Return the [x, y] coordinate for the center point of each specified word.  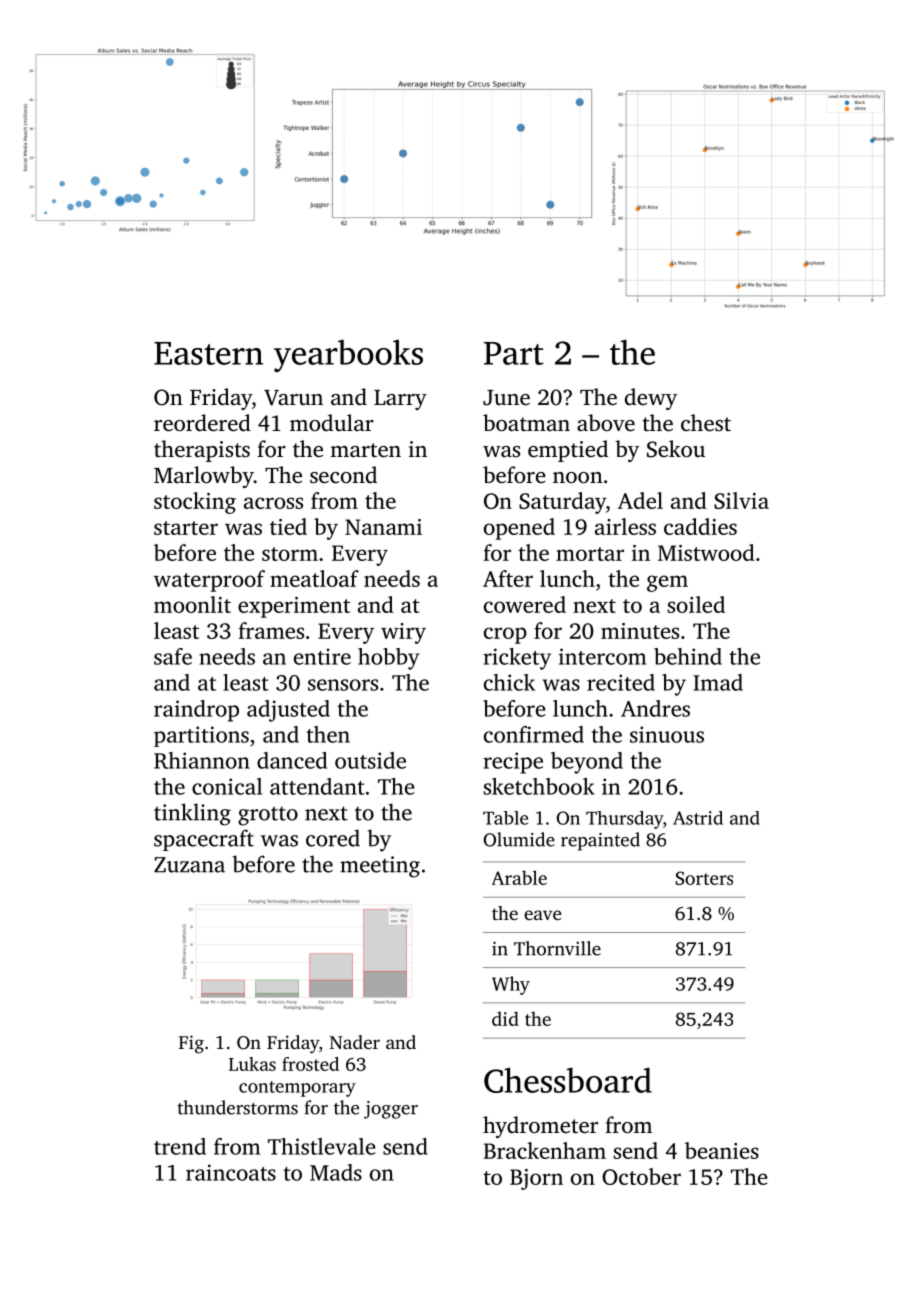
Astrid [698, 818]
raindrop [196, 711]
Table [505, 818]
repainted [600, 841]
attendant [317, 786]
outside [370, 760]
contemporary [297, 1089]
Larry [400, 400]
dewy [651, 399]
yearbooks [348, 355]
